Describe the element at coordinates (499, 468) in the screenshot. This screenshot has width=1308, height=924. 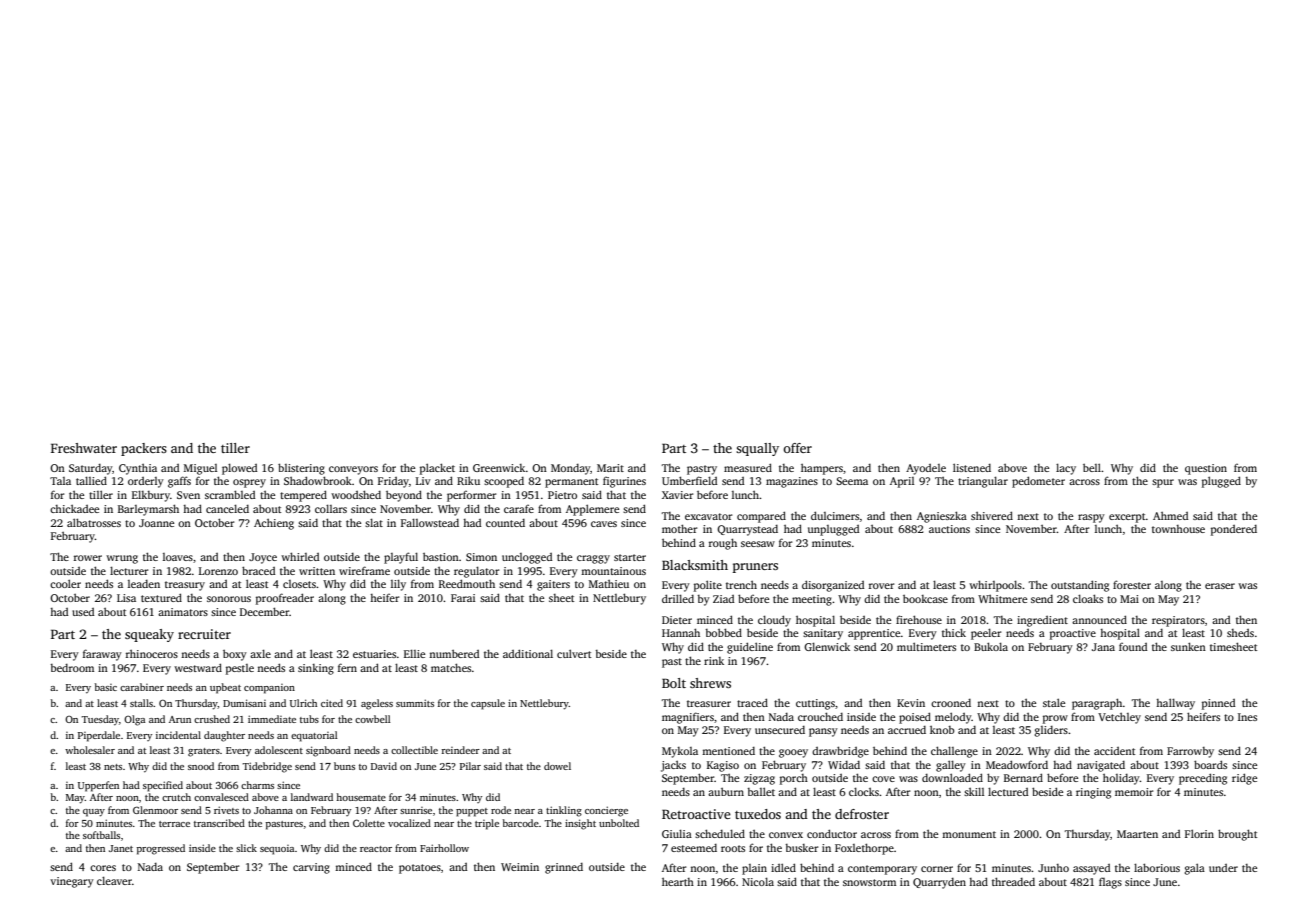
I see `Greenwick` at that location.
